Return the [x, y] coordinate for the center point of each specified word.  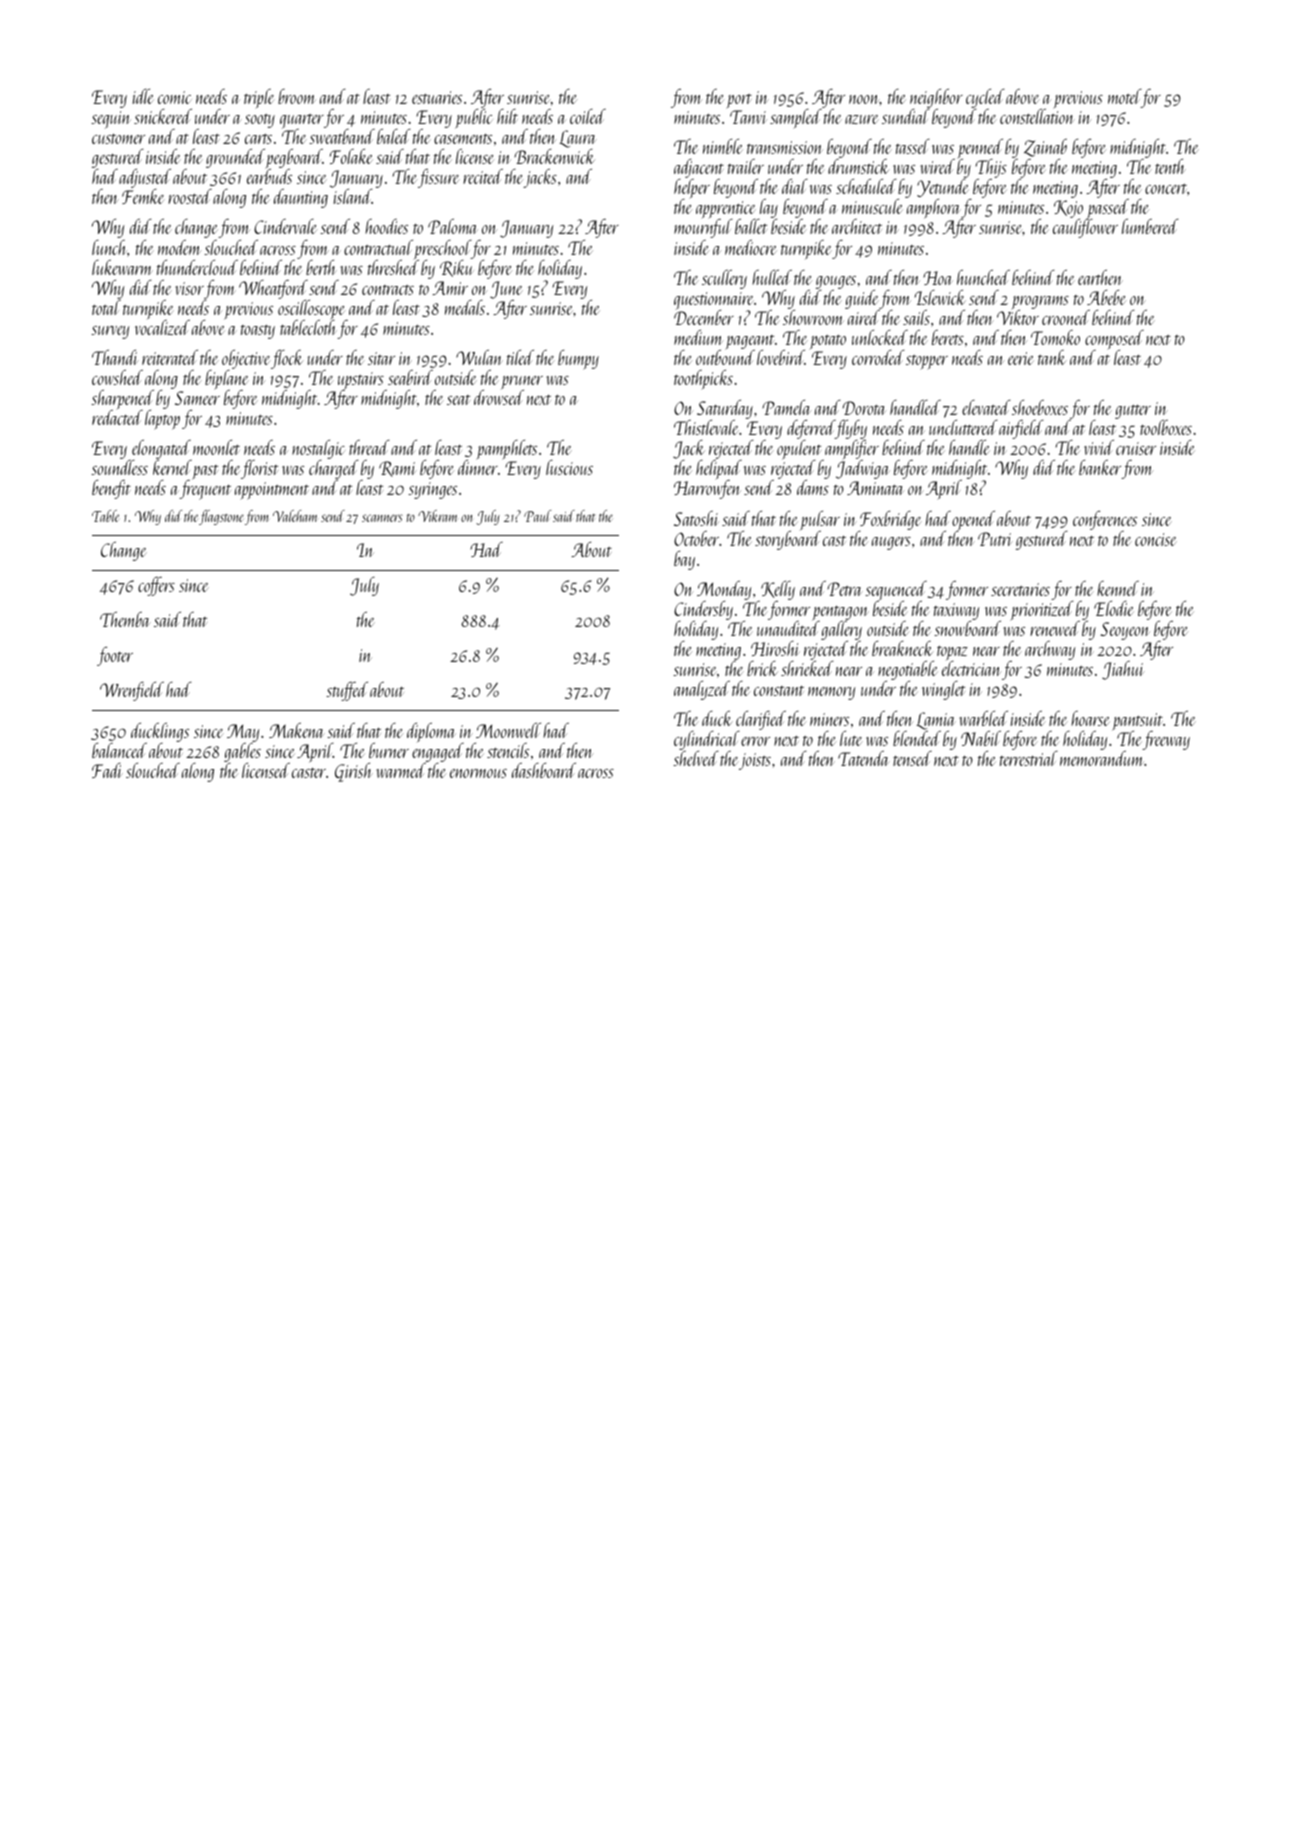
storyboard [788, 540]
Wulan [479, 357]
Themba [125, 619]
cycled [985, 98]
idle [142, 96]
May [243, 733]
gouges [836, 282]
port [739, 101]
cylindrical [707, 740]
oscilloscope [311, 310]
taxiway [956, 611]
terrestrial [1029, 758]
